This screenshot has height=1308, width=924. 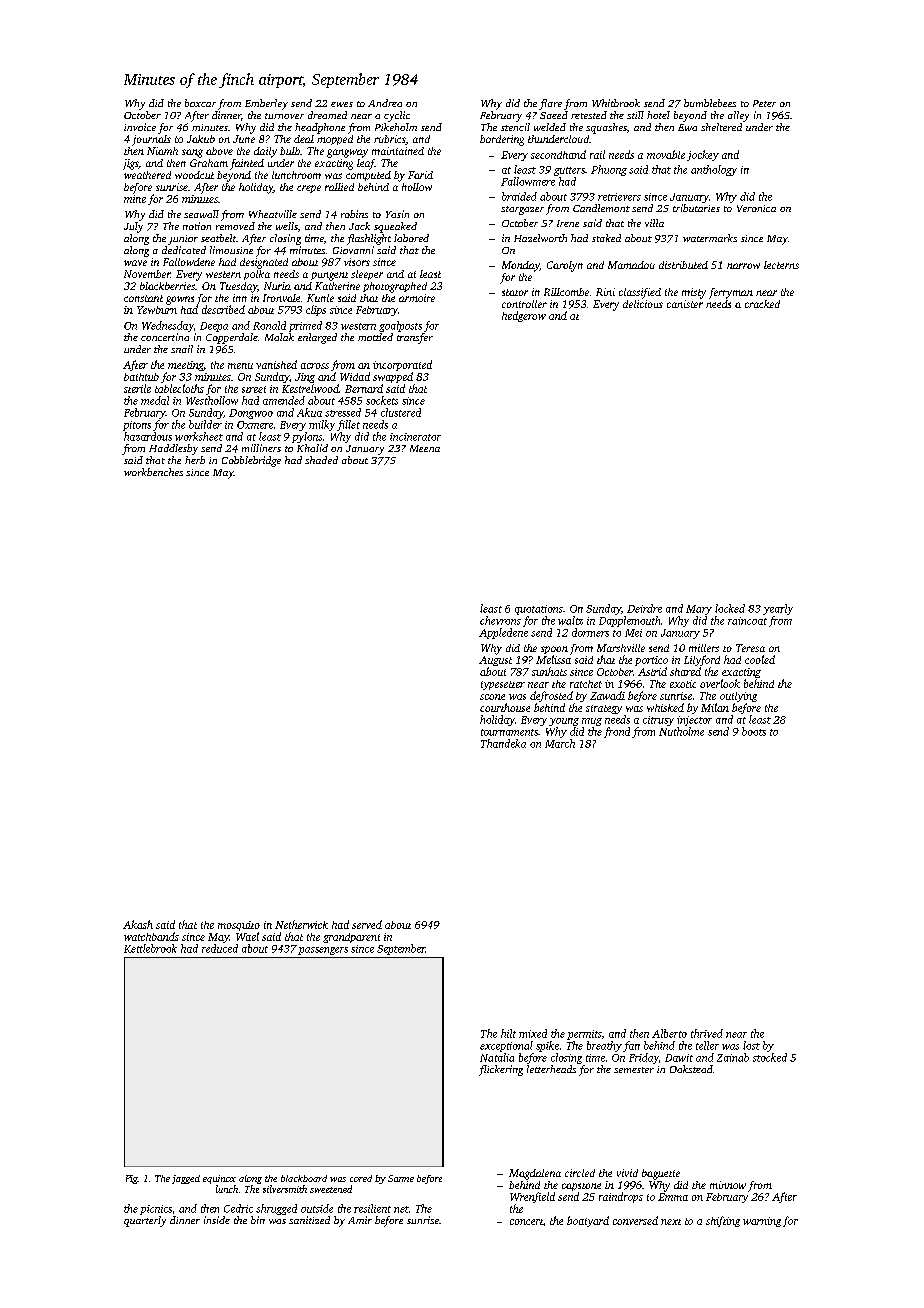 What do you see at coordinates (348, 425) in the screenshot?
I see `fillet` at bounding box center [348, 425].
